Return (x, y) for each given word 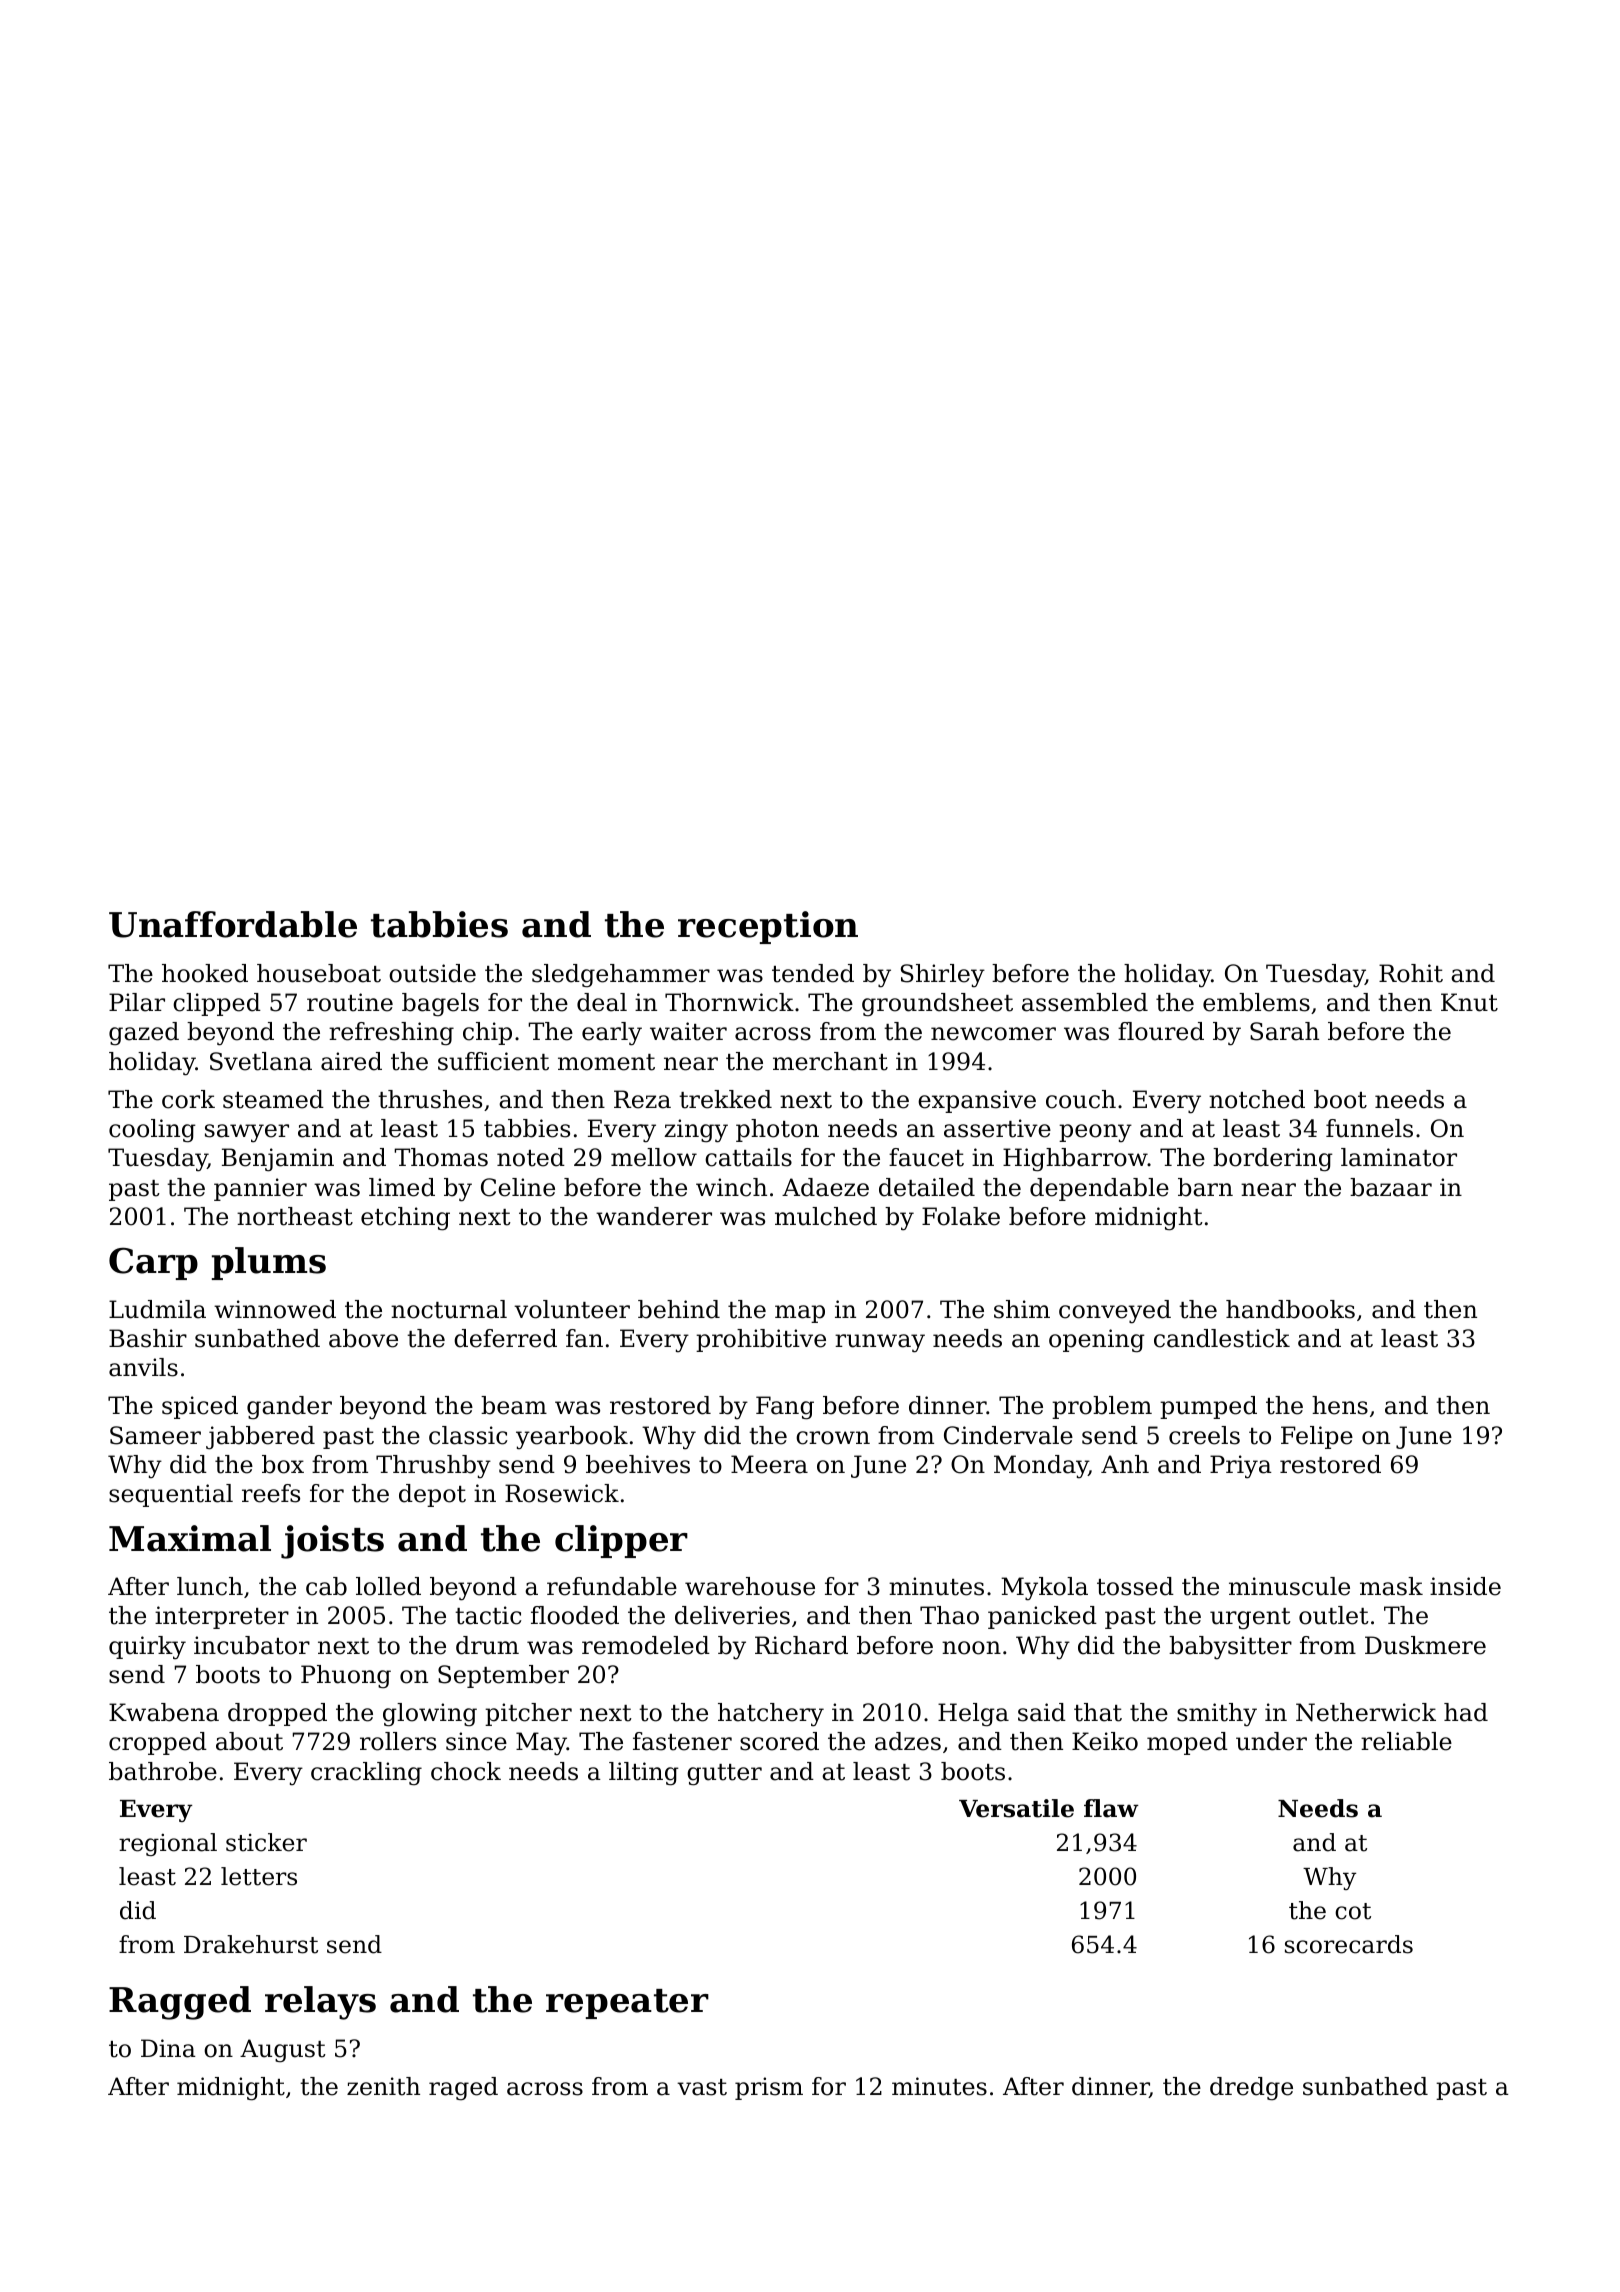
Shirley (943, 975)
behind (679, 1309)
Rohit (1411, 973)
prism (769, 2088)
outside (432, 973)
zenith (383, 2086)
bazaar (1391, 1187)
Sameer (155, 1435)
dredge (1251, 2088)
